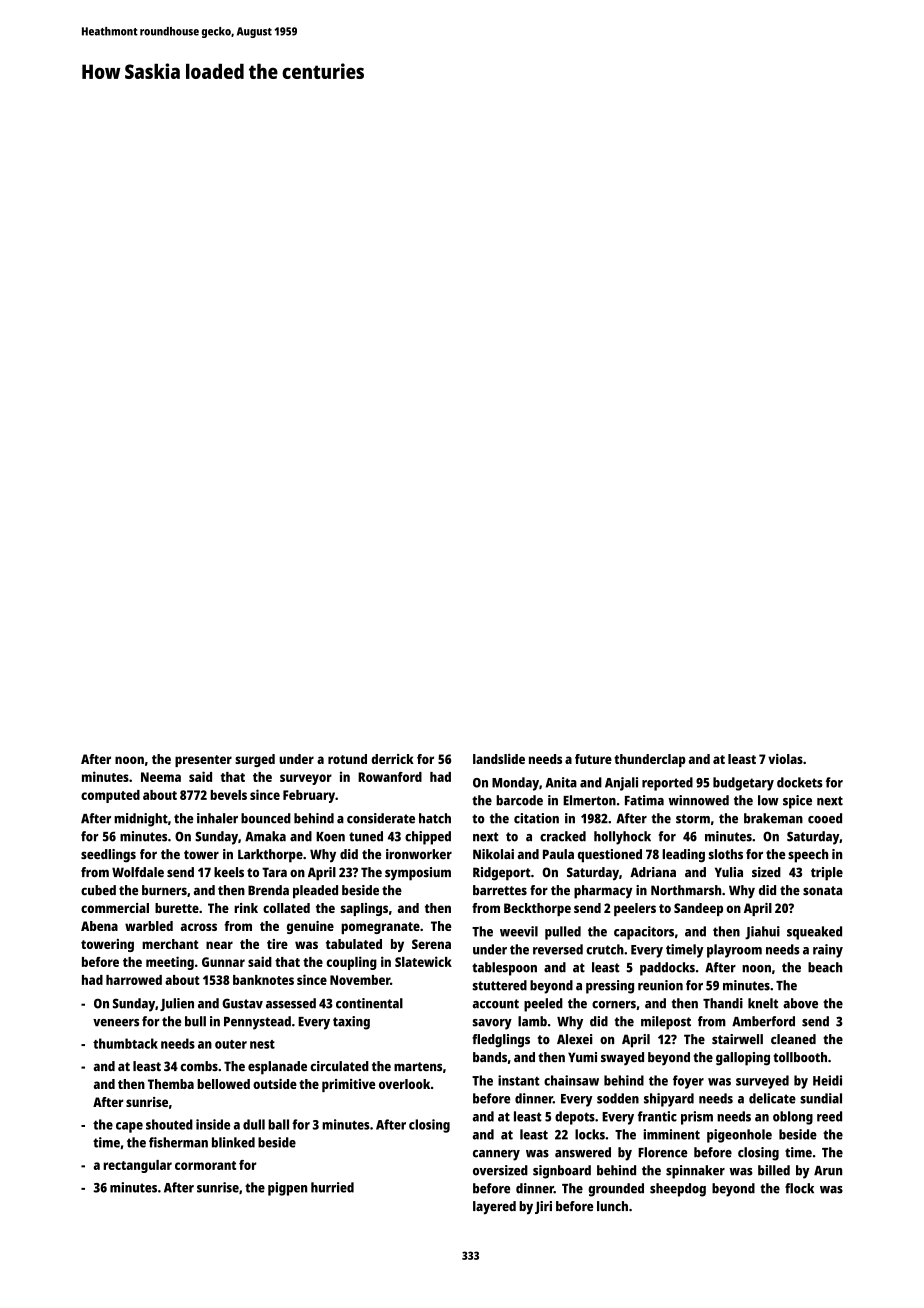 The width and height of the document is (924, 1308). I want to click on presenter, so click(203, 761).
